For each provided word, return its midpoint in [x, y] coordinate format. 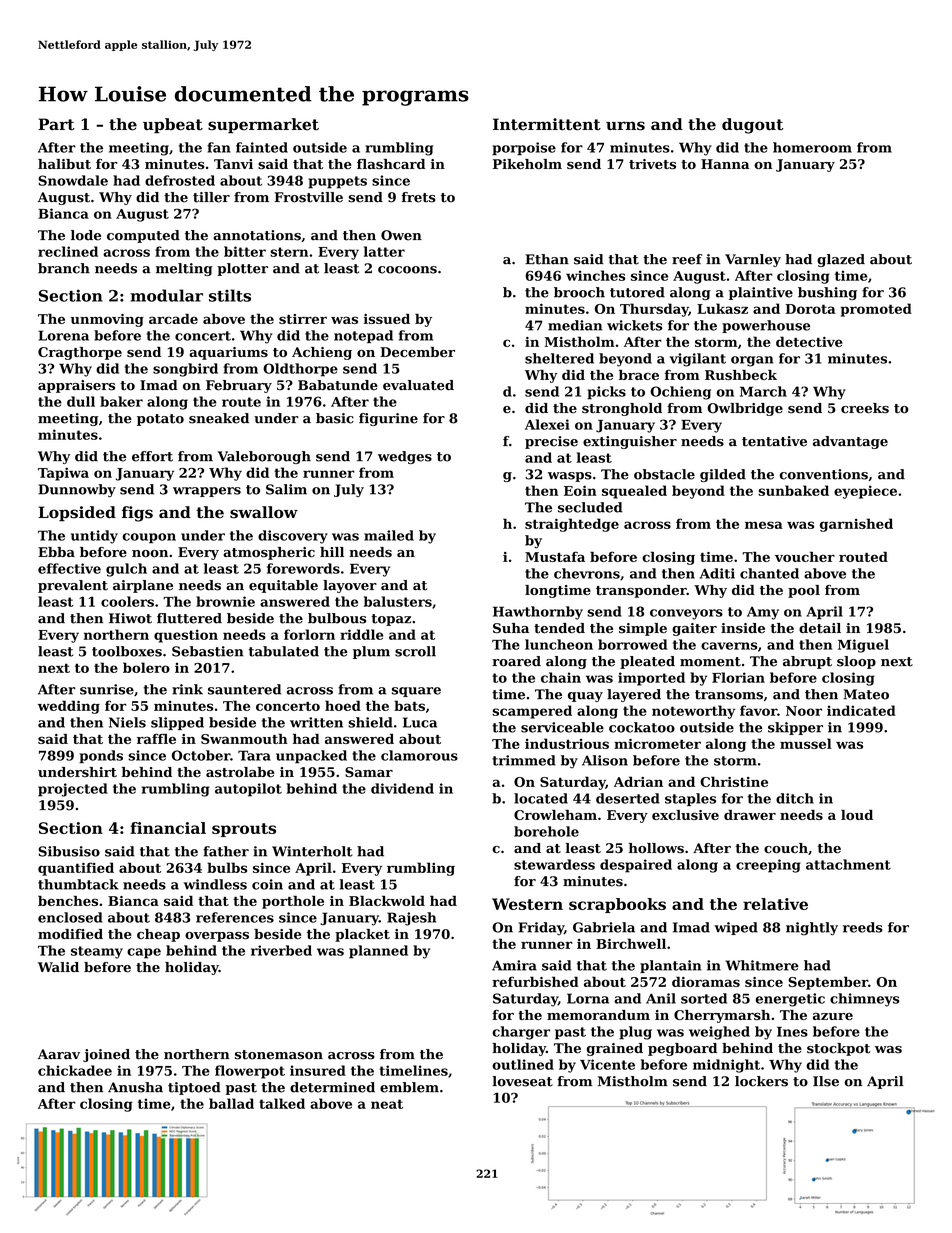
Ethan [547, 259]
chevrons [587, 573]
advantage [850, 442]
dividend [402, 788]
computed [143, 236]
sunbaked [793, 490]
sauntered [244, 689]
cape [144, 953]
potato [160, 420]
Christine [734, 781]
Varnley [753, 260]
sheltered [559, 358]
